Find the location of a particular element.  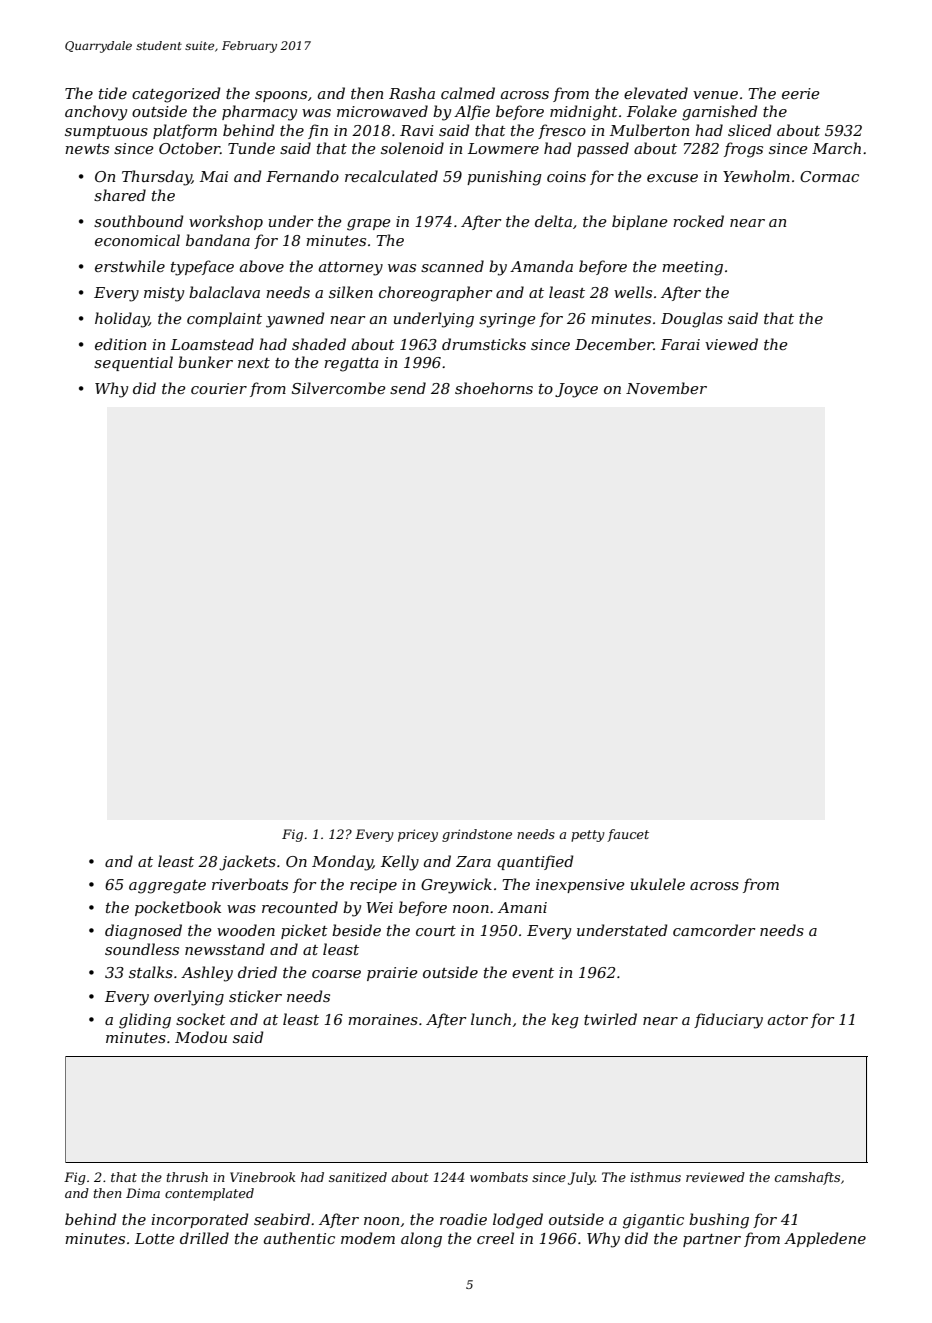

jackets is located at coordinates (247, 863).
